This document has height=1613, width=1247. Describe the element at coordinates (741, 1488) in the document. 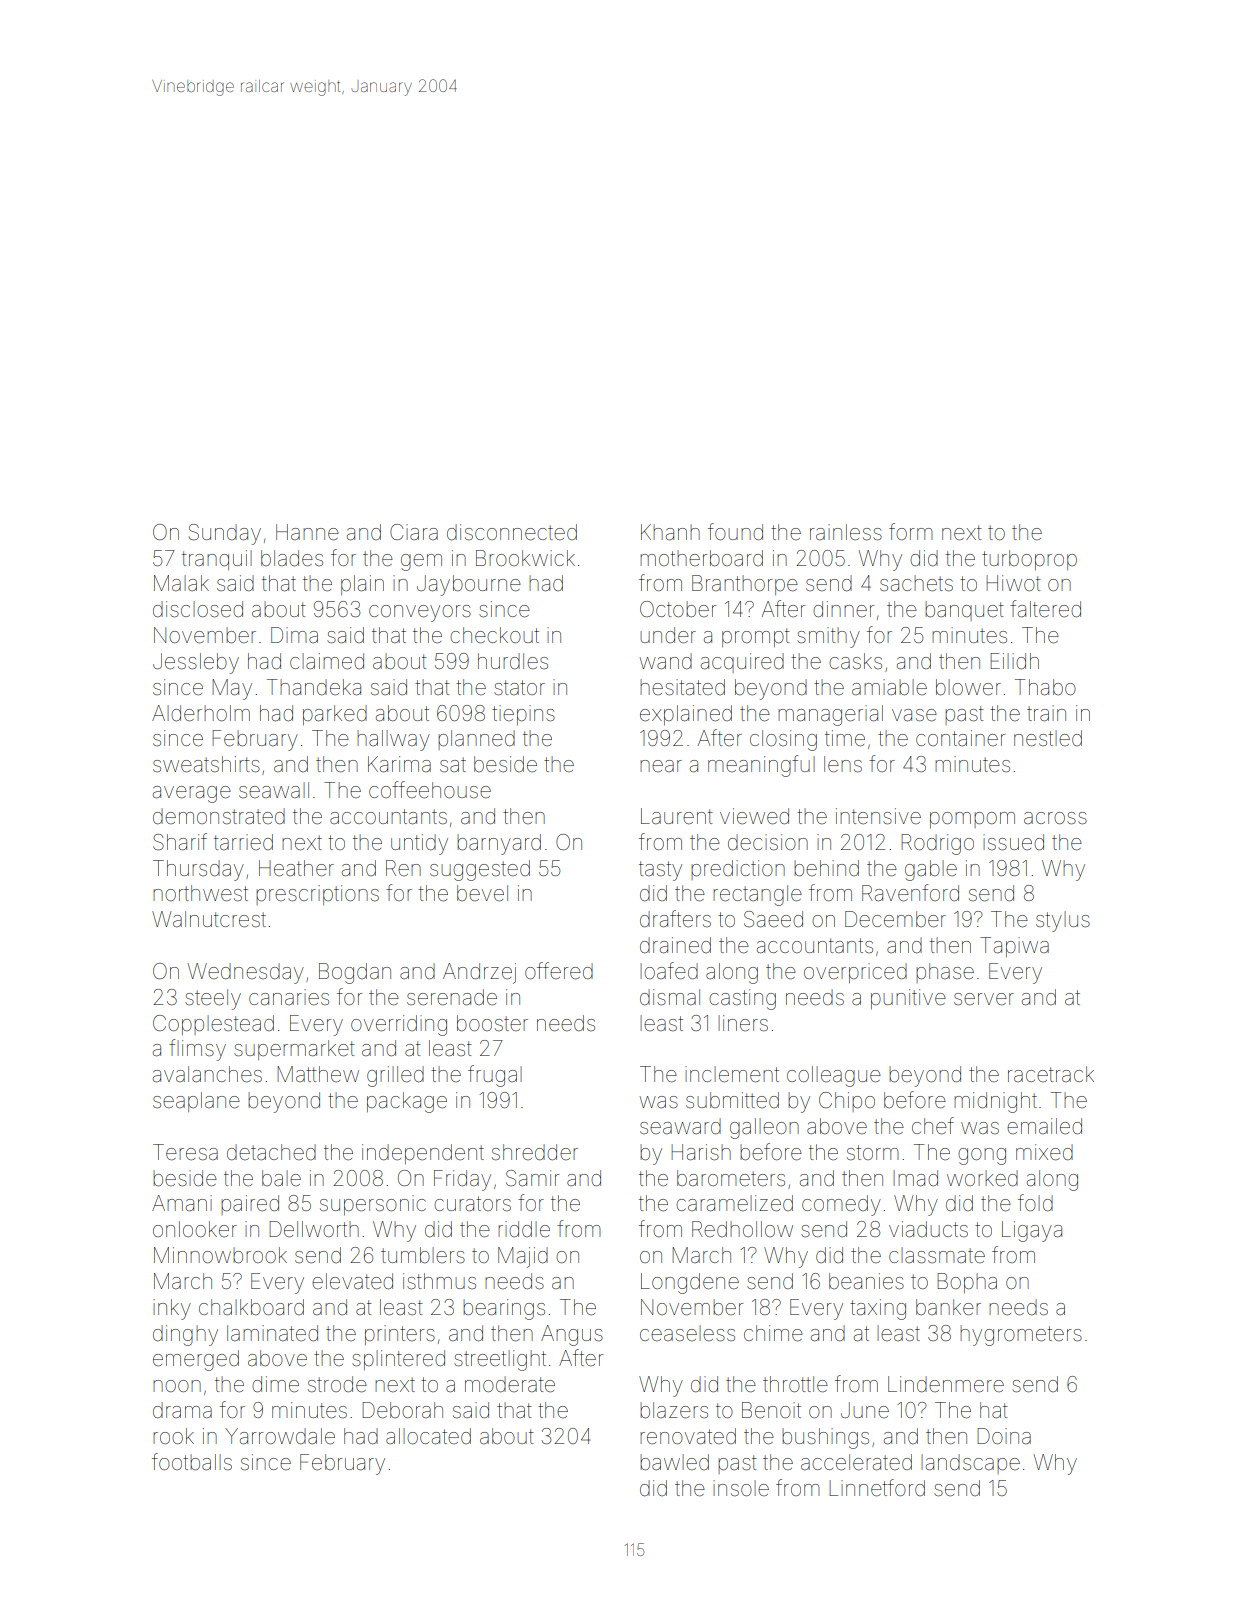

I see `insole` at that location.
